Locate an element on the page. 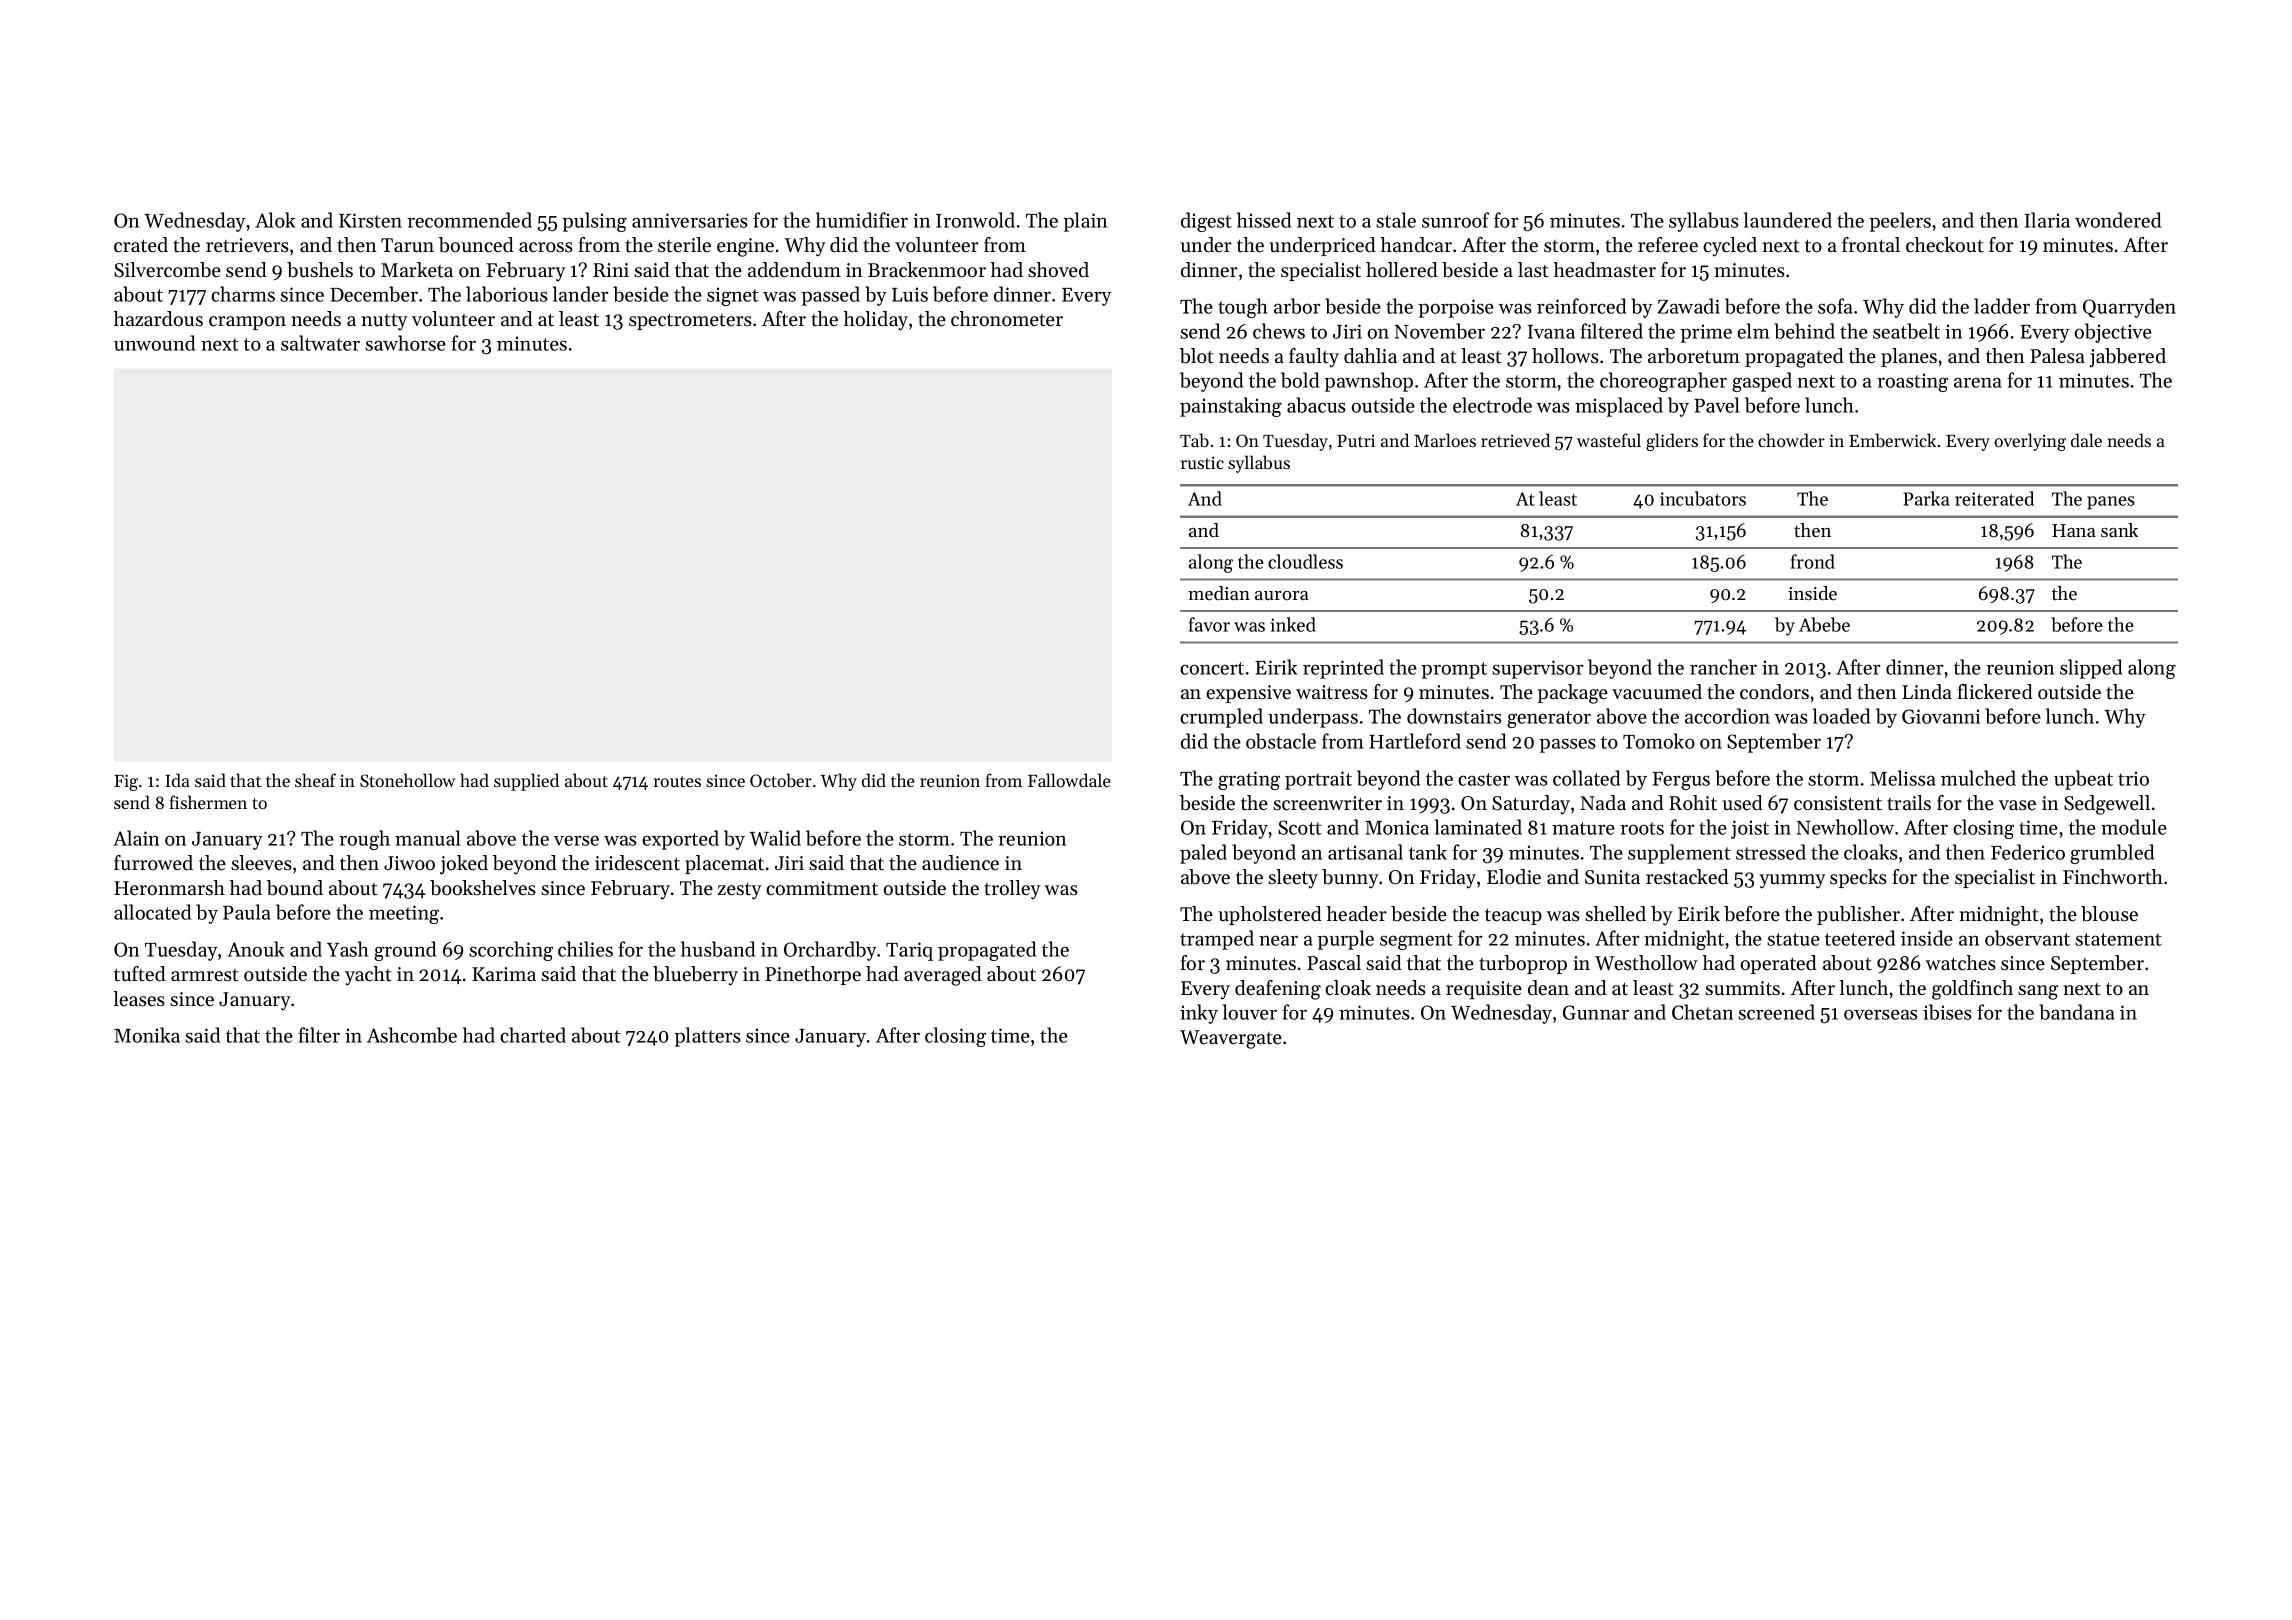  screened is located at coordinates (1776, 1012).
